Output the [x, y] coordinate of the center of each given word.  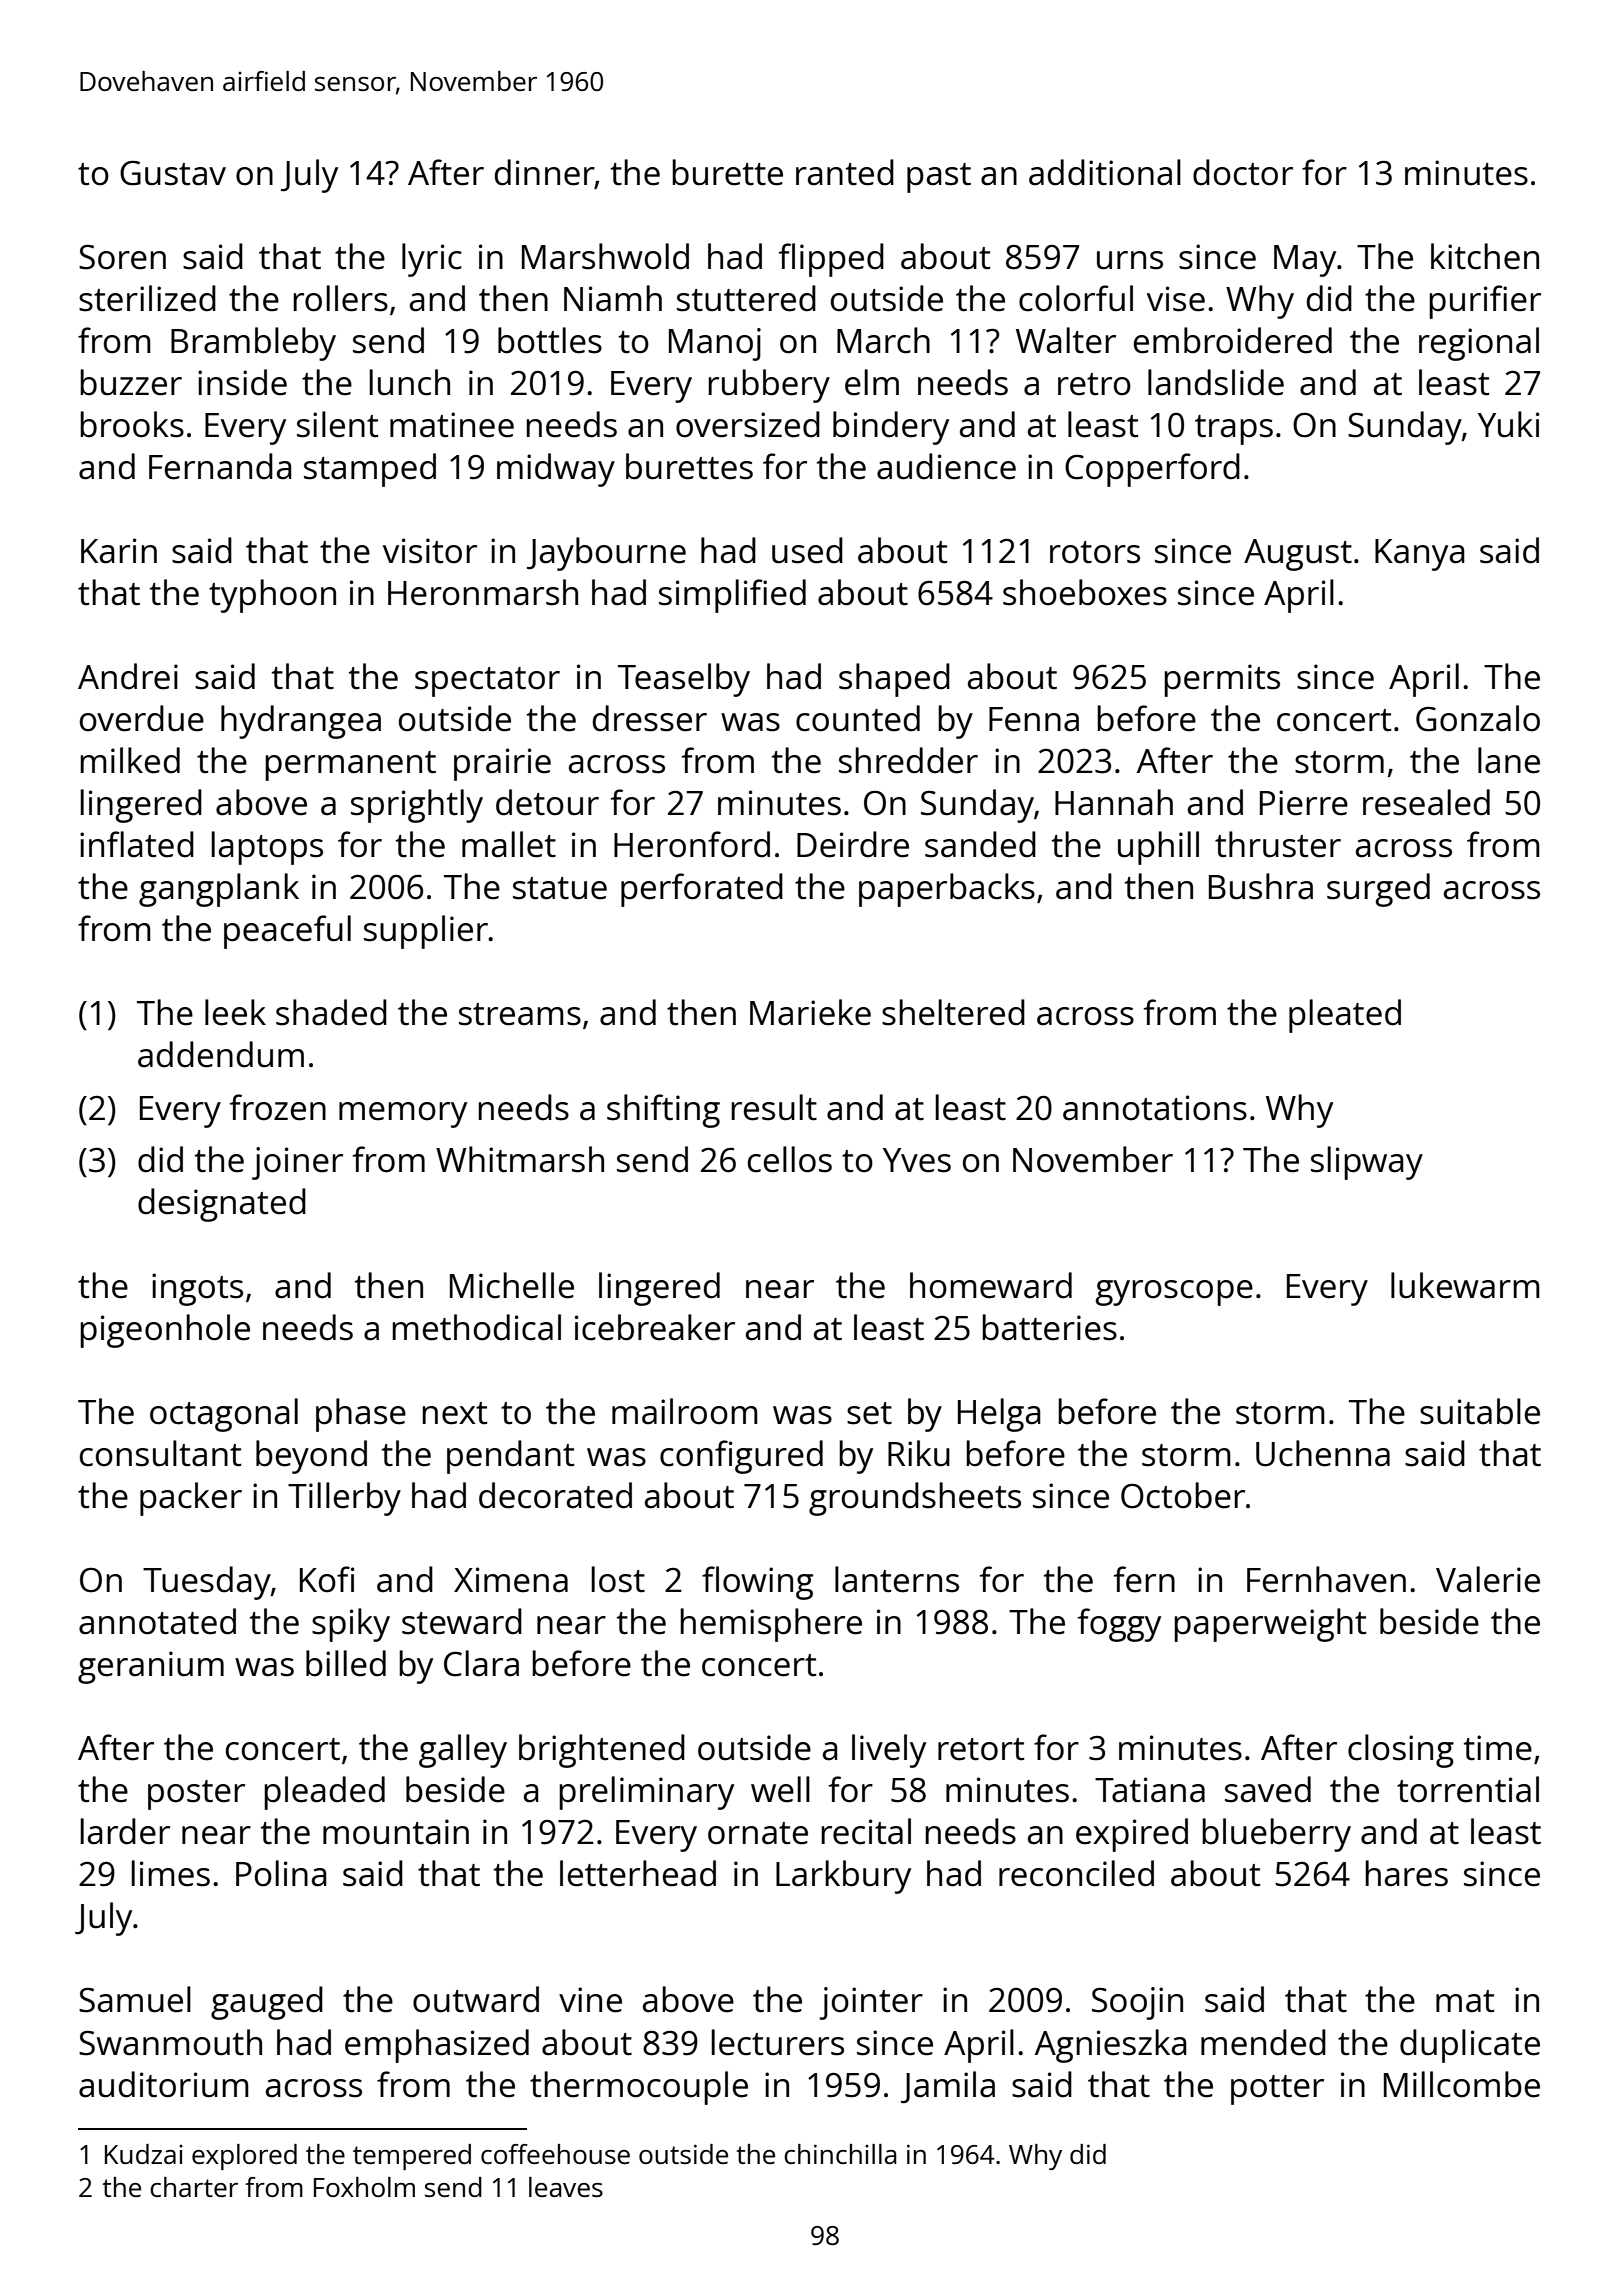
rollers [340, 298]
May [1305, 261]
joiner [297, 1163]
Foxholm [364, 2187]
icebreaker [655, 1327]
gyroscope [1174, 1293]
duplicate [1470, 2046]
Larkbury [843, 1877]
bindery [891, 428]
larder [125, 1831]
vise [1176, 299]
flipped [831, 260]
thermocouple [639, 2088]
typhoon [272, 596]
